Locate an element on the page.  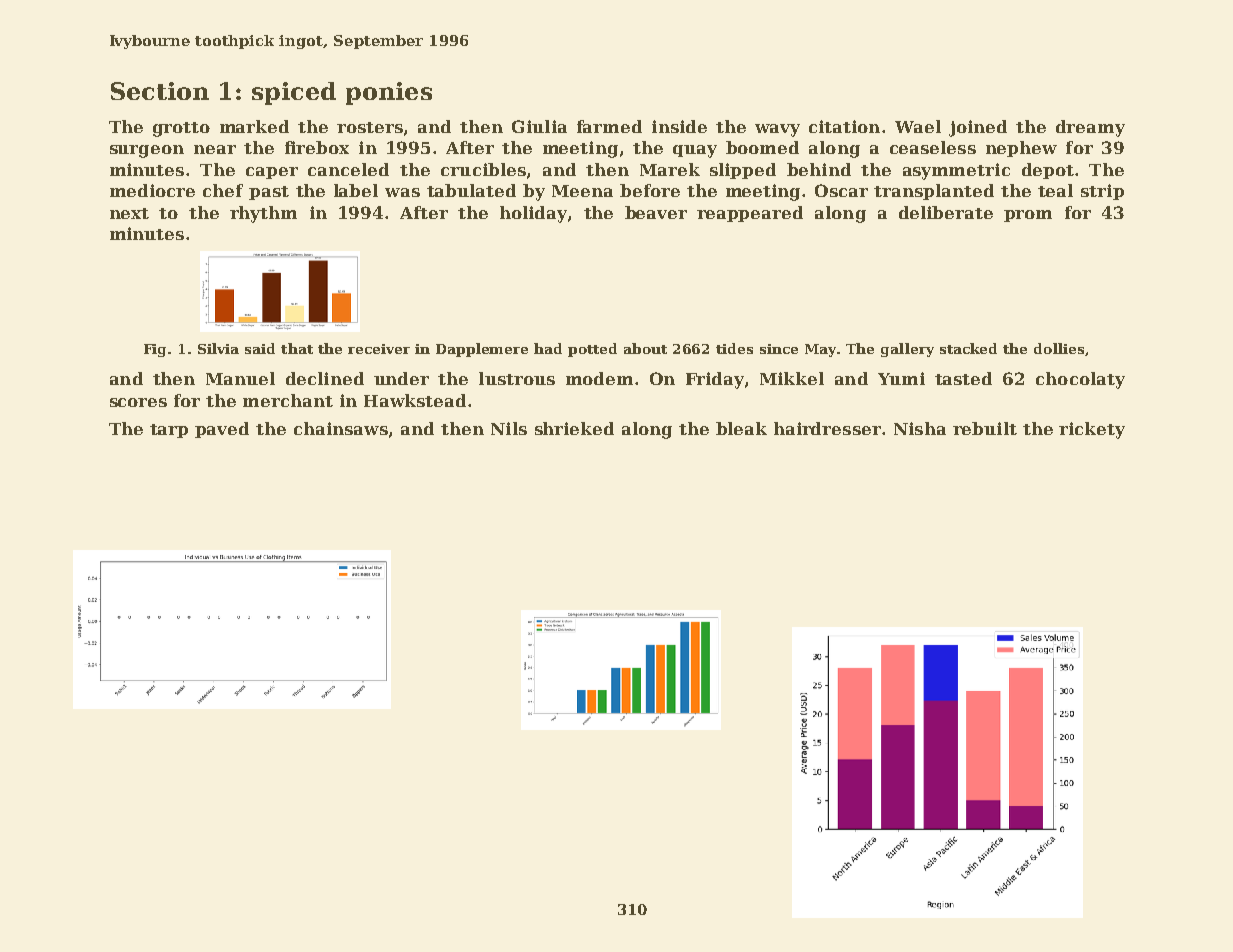
receiver is located at coordinates (379, 349).
